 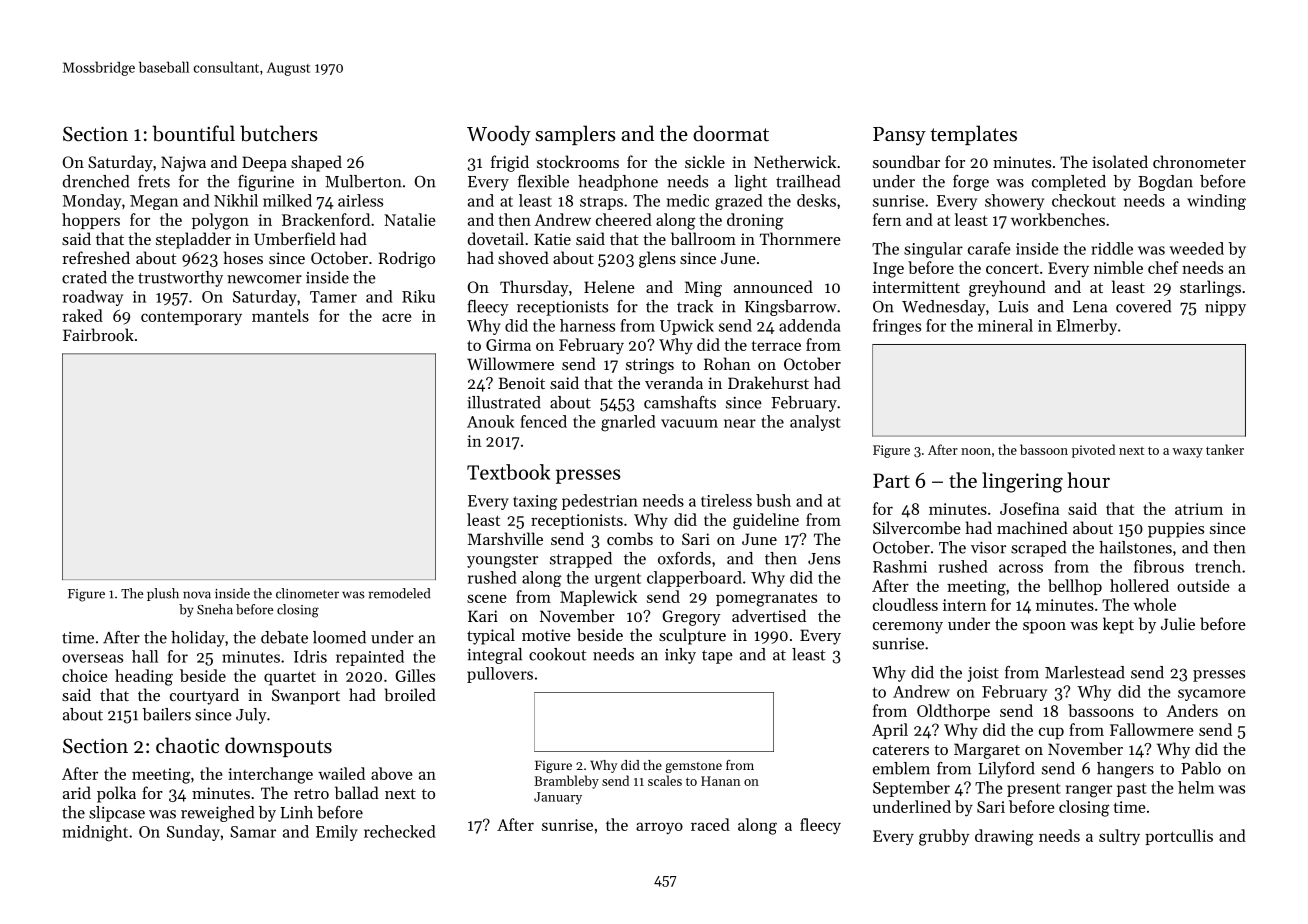 What do you see at coordinates (544, 421) in the page?
I see `fenced` at bounding box center [544, 421].
